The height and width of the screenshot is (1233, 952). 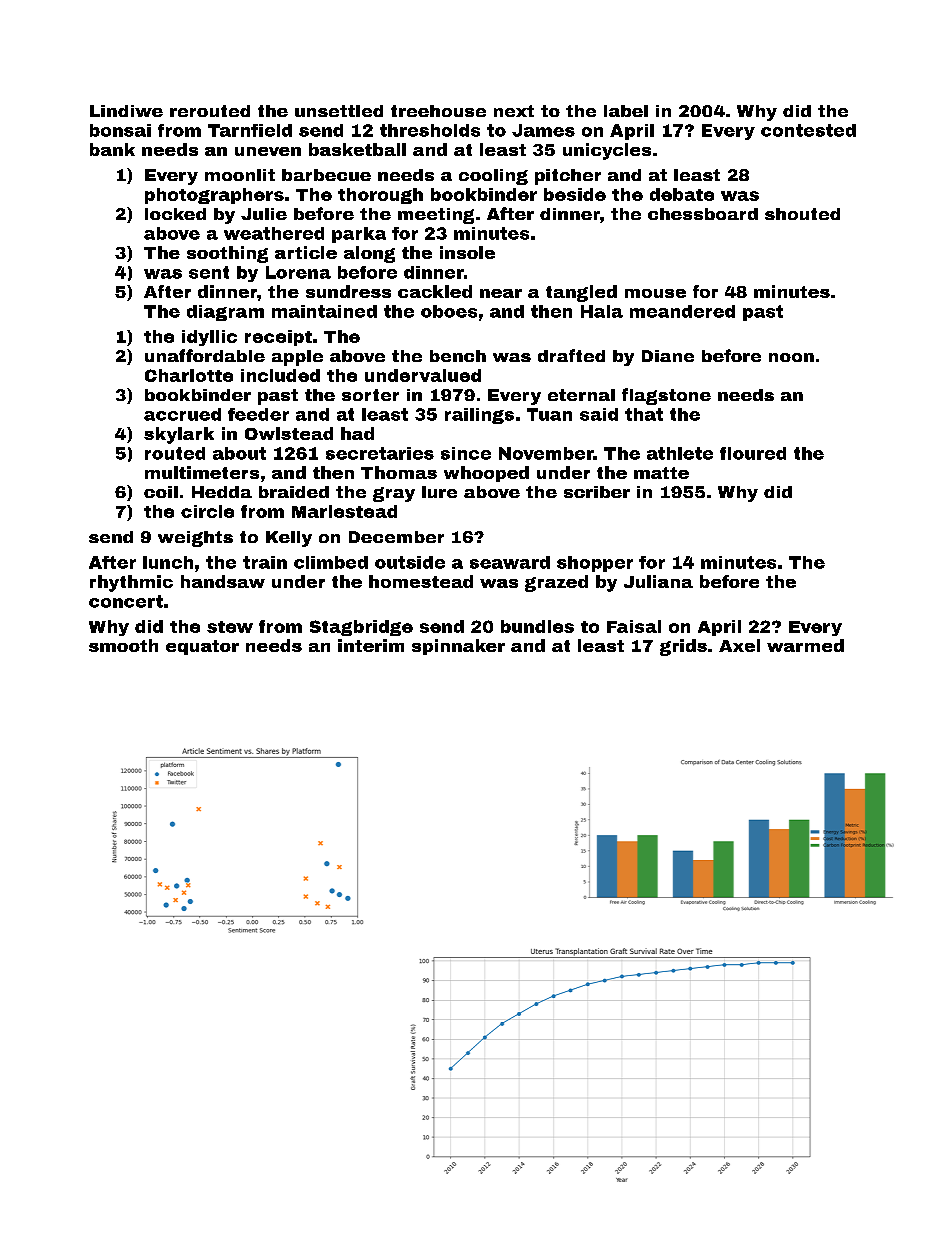 I want to click on interim, so click(x=371, y=645).
